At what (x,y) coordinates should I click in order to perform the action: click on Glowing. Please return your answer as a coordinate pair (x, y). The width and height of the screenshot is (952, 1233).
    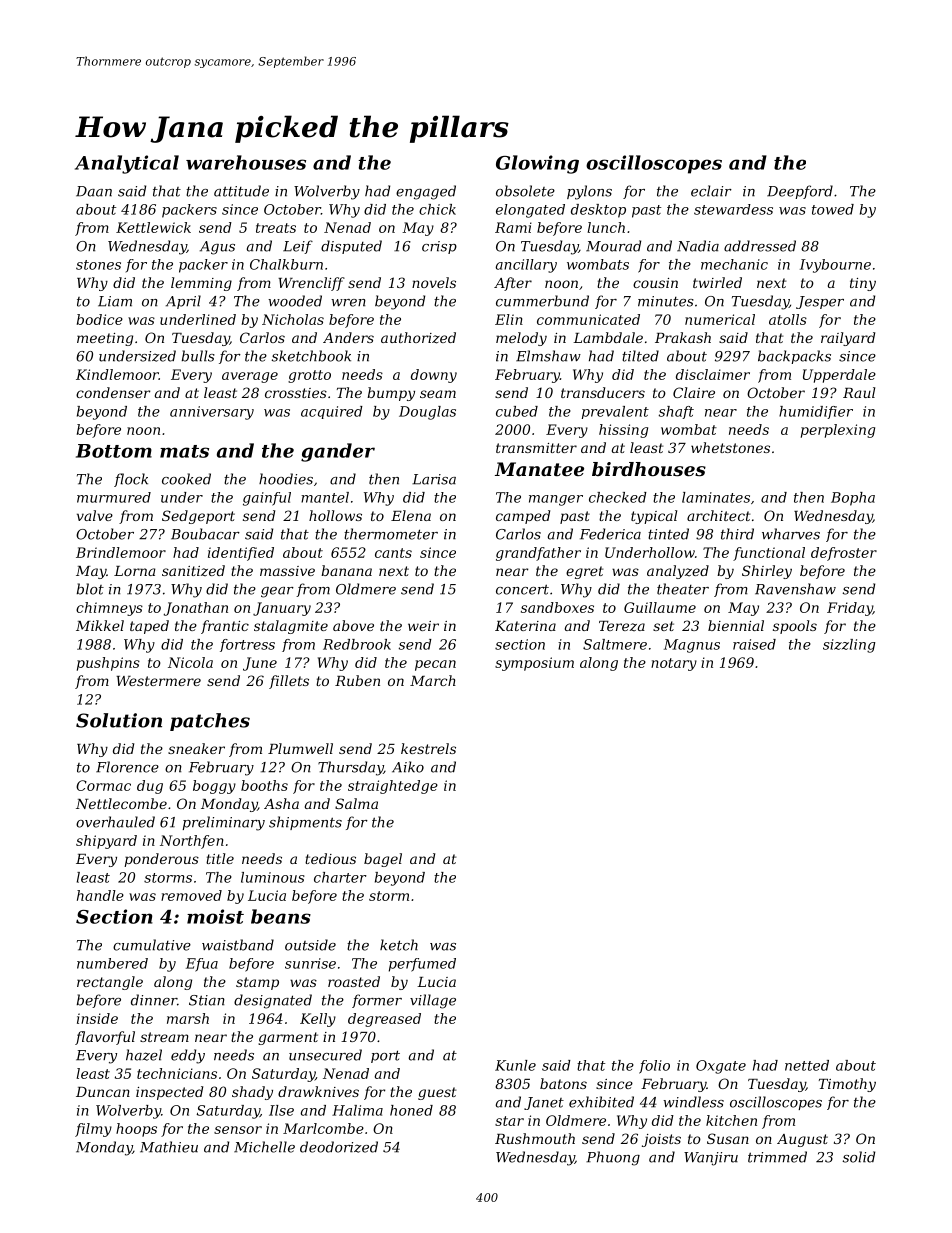
    Looking at the image, I should click on (537, 164).
